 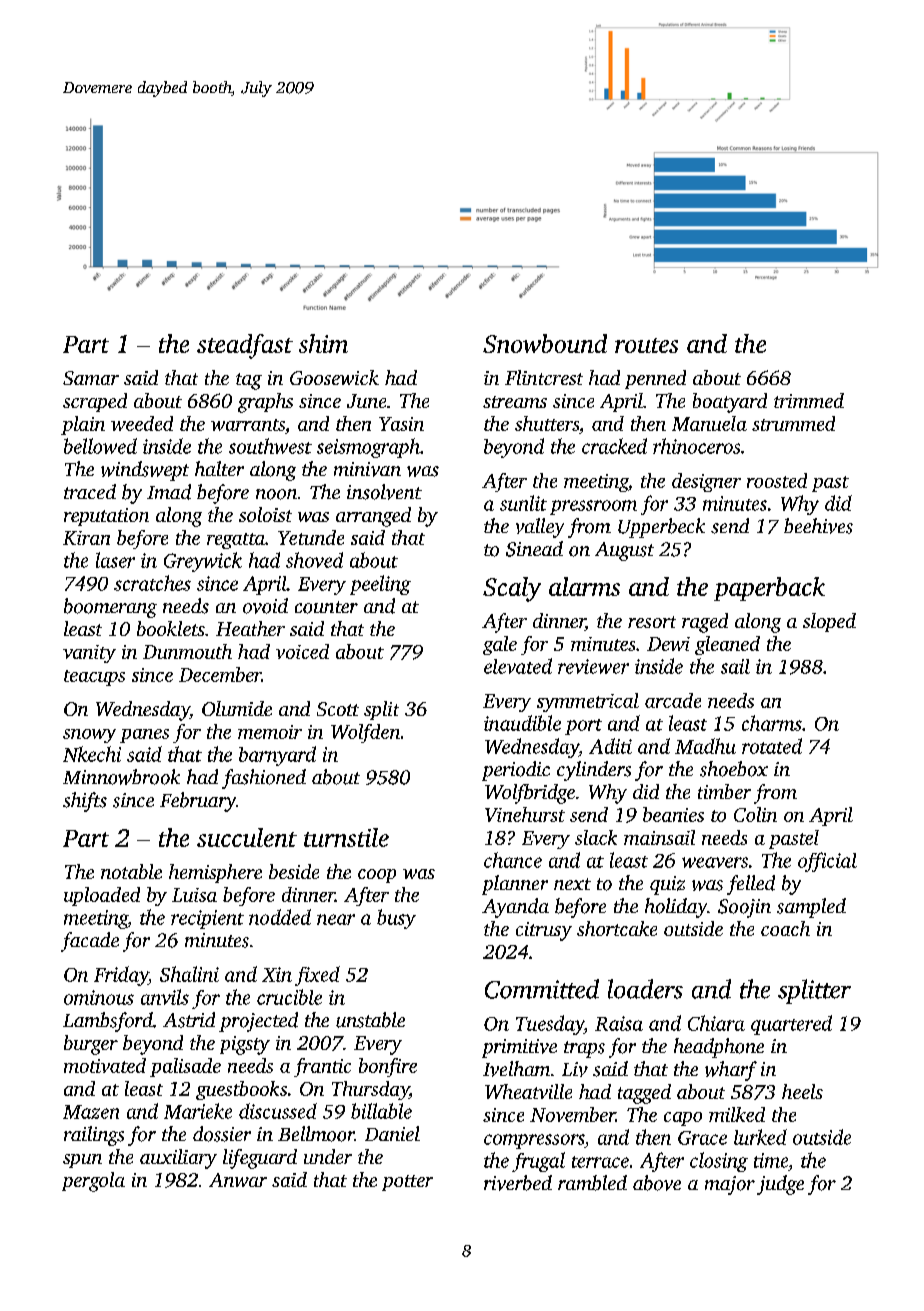 I want to click on raged, so click(x=705, y=623).
